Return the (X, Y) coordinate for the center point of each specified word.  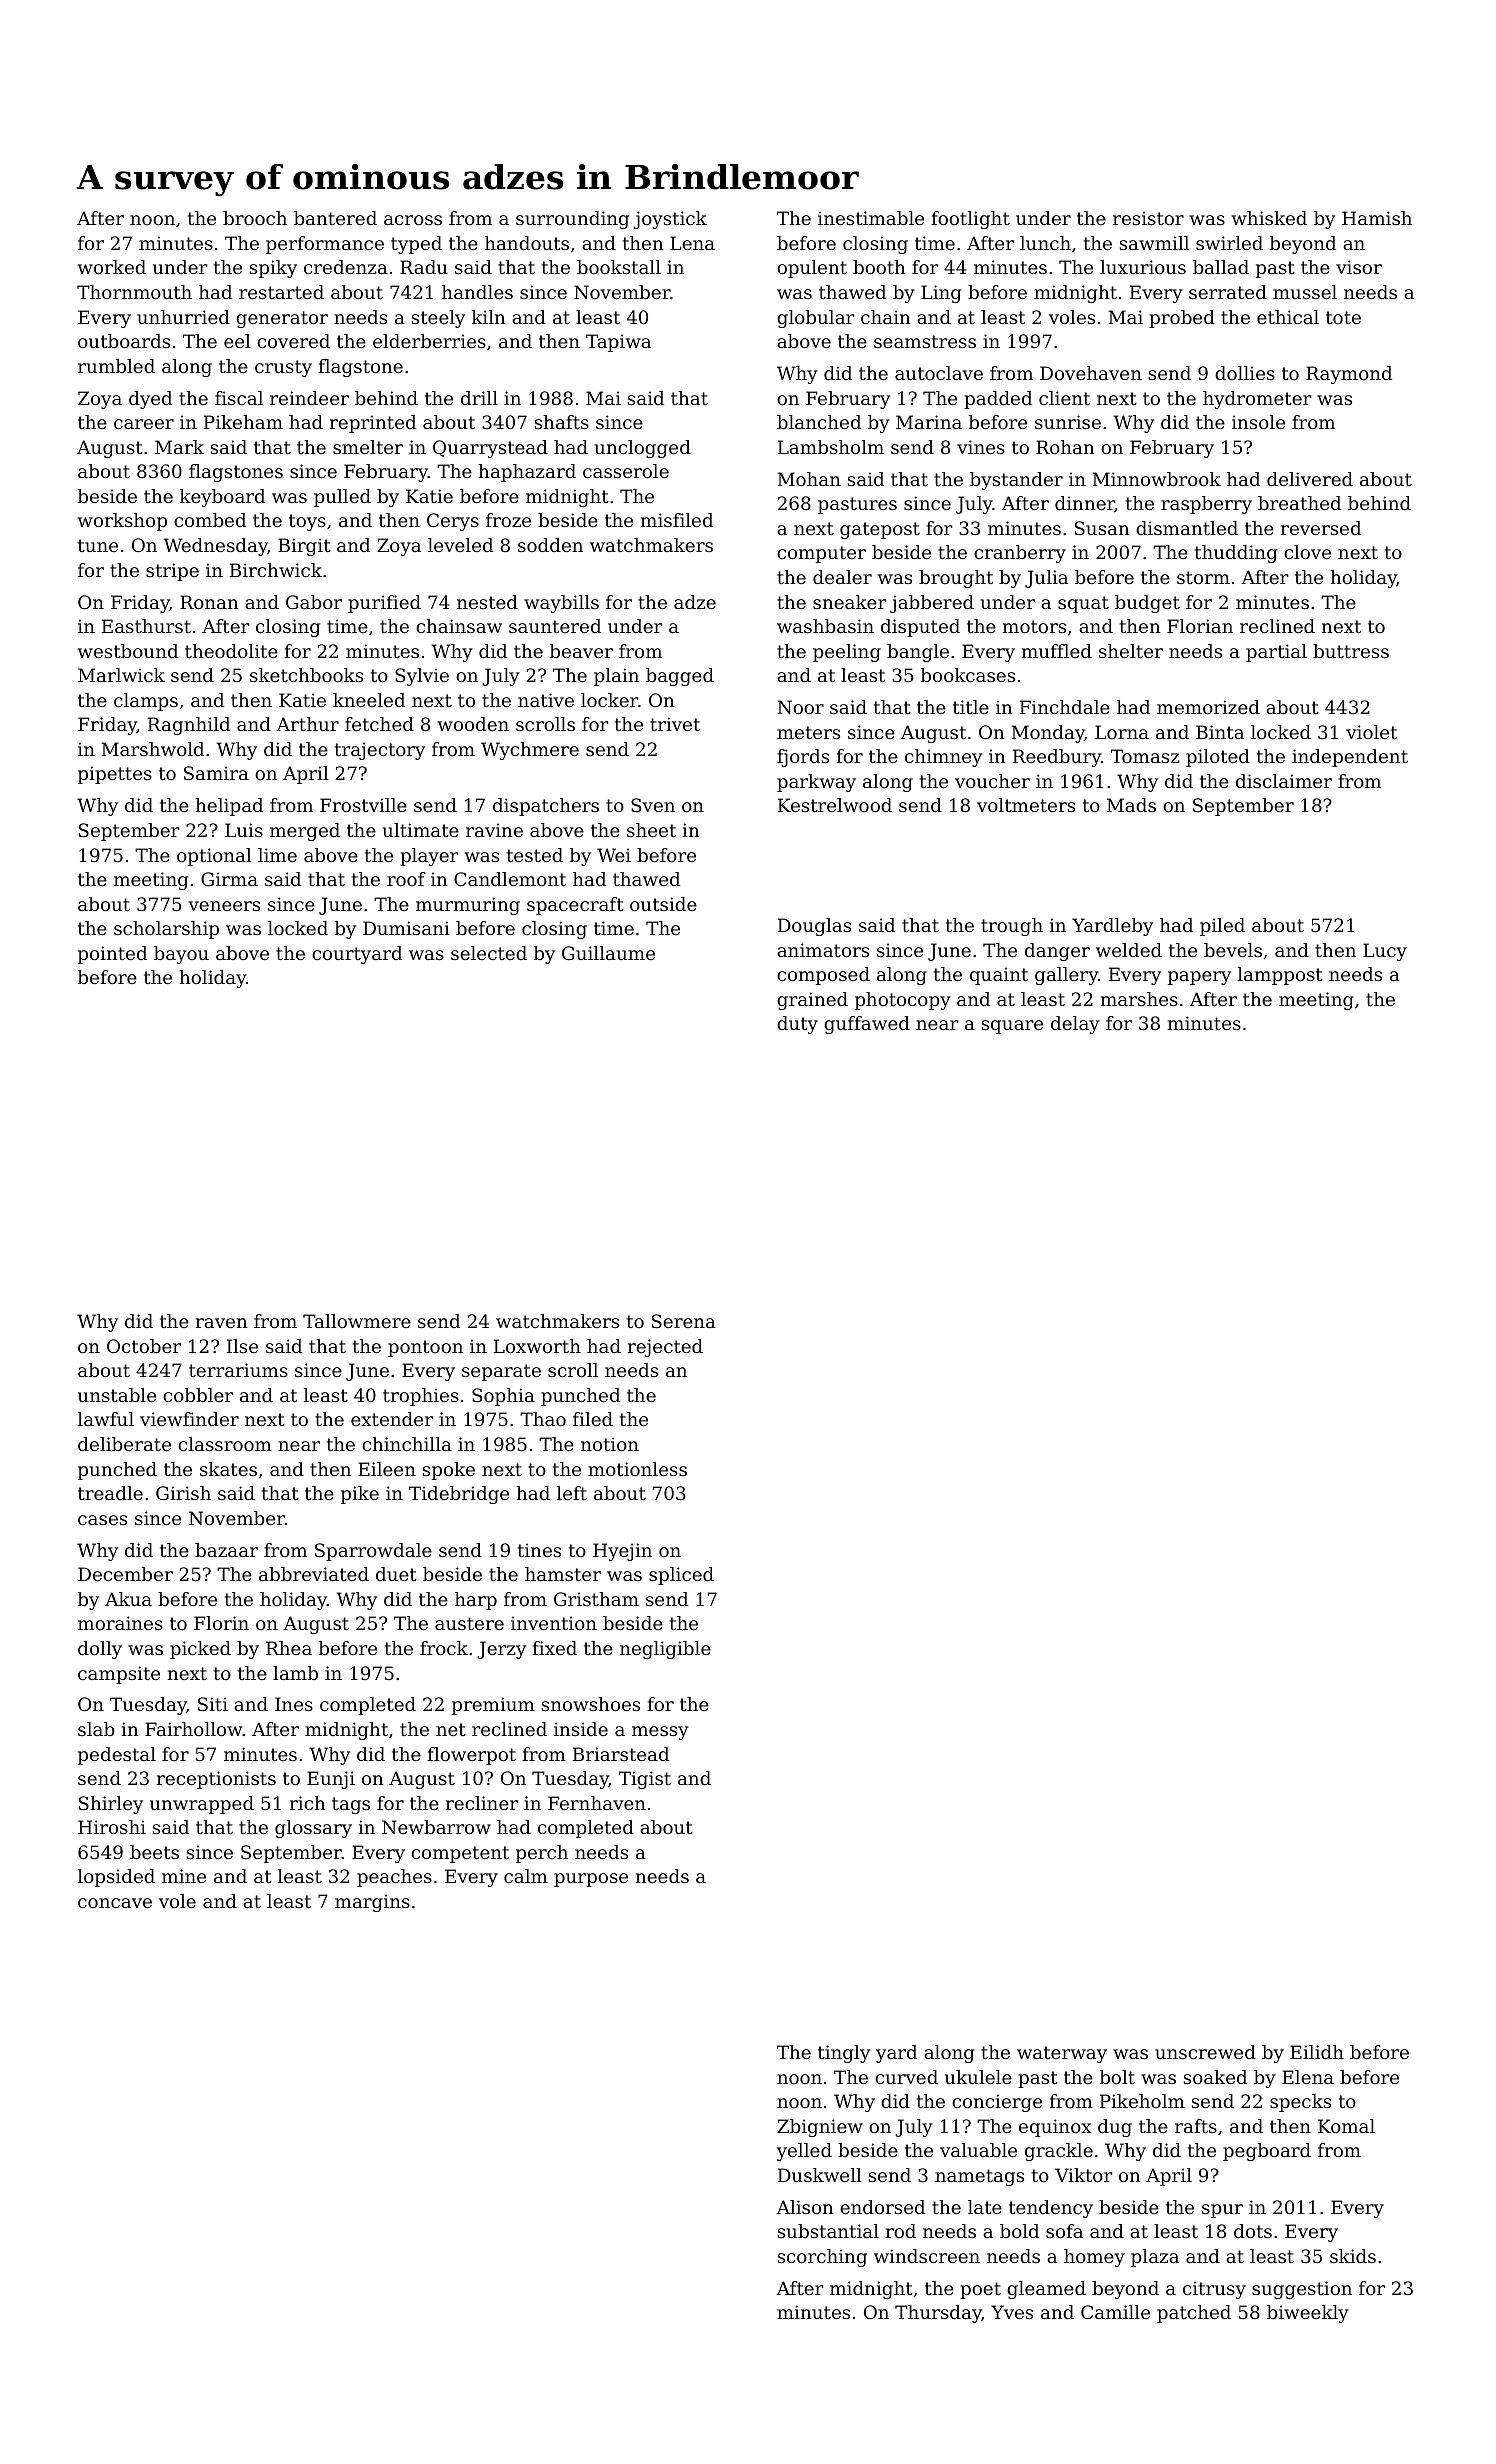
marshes (1139, 999)
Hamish (1377, 218)
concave (115, 1903)
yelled (804, 2152)
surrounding (572, 220)
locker (609, 700)
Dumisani (406, 928)
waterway (1062, 2054)
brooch (255, 218)
